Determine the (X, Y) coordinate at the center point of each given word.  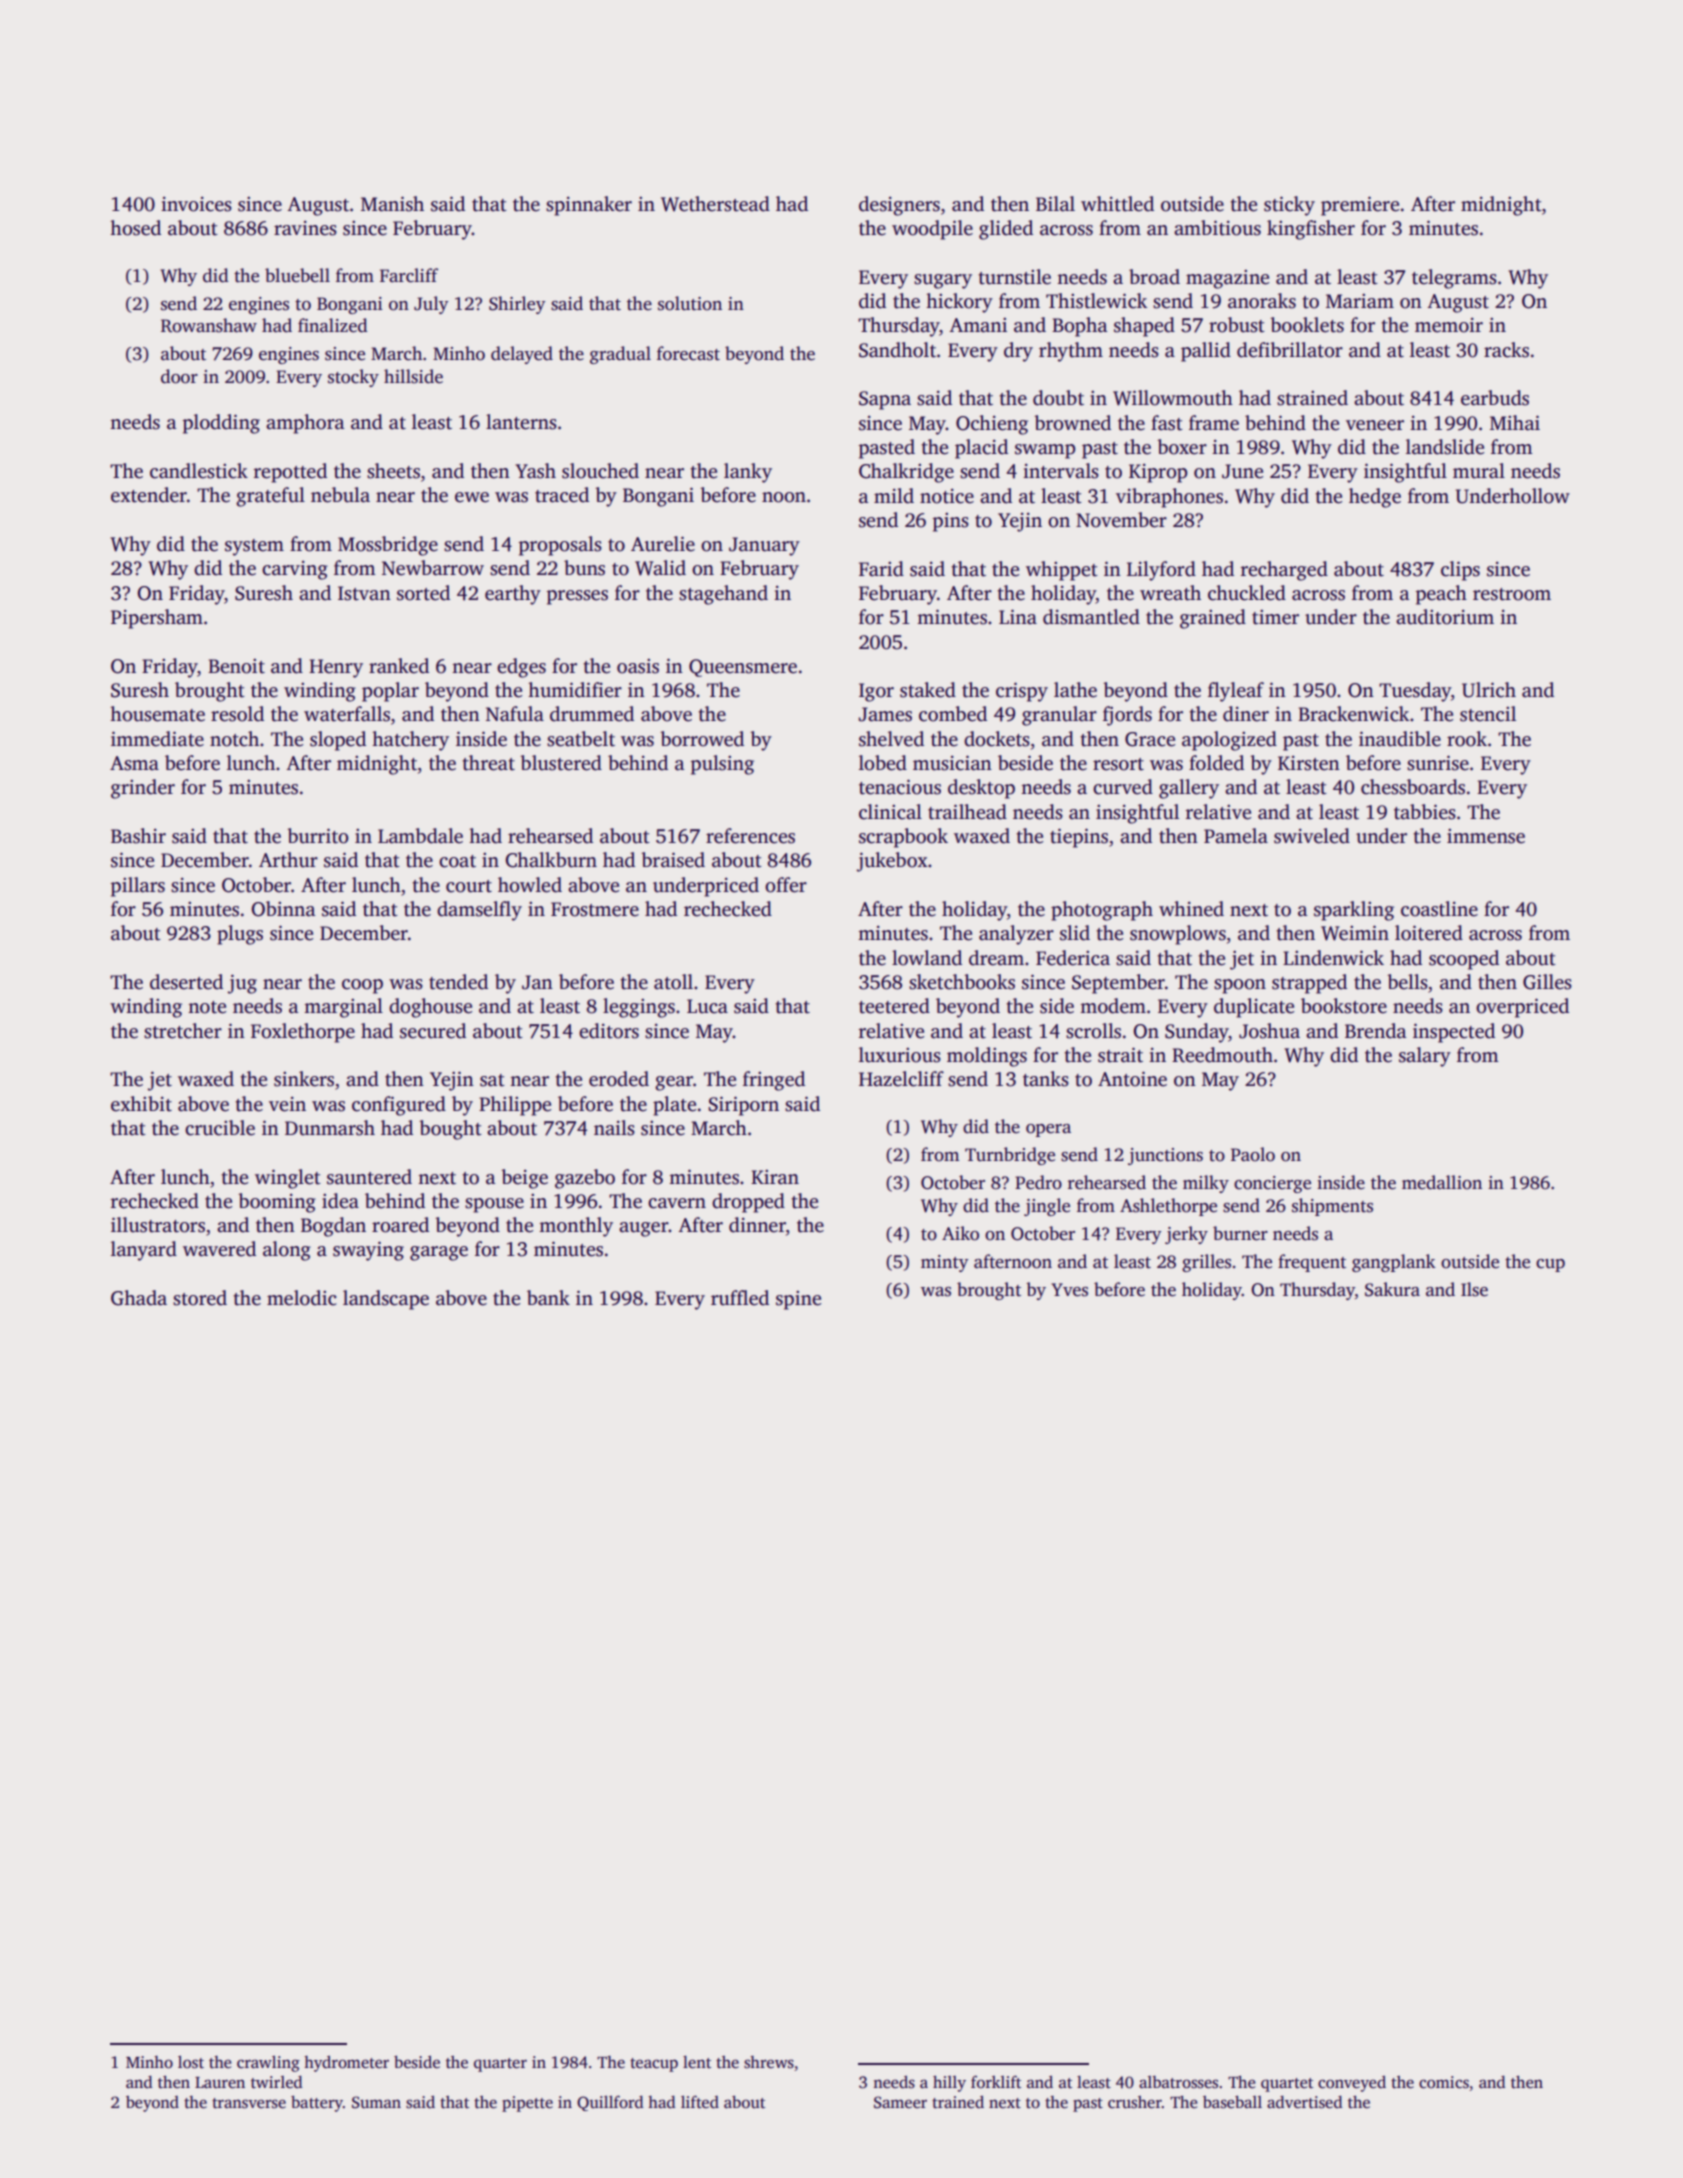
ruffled (740, 1298)
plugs (240, 935)
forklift (996, 2081)
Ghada (139, 1298)
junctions (1165, 1156)
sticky (1289, 206)
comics (1444, 2082)
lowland (927, 958)
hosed (135, 228)
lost (191, 2062)
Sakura (1392, 1289)
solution (690, 303)
